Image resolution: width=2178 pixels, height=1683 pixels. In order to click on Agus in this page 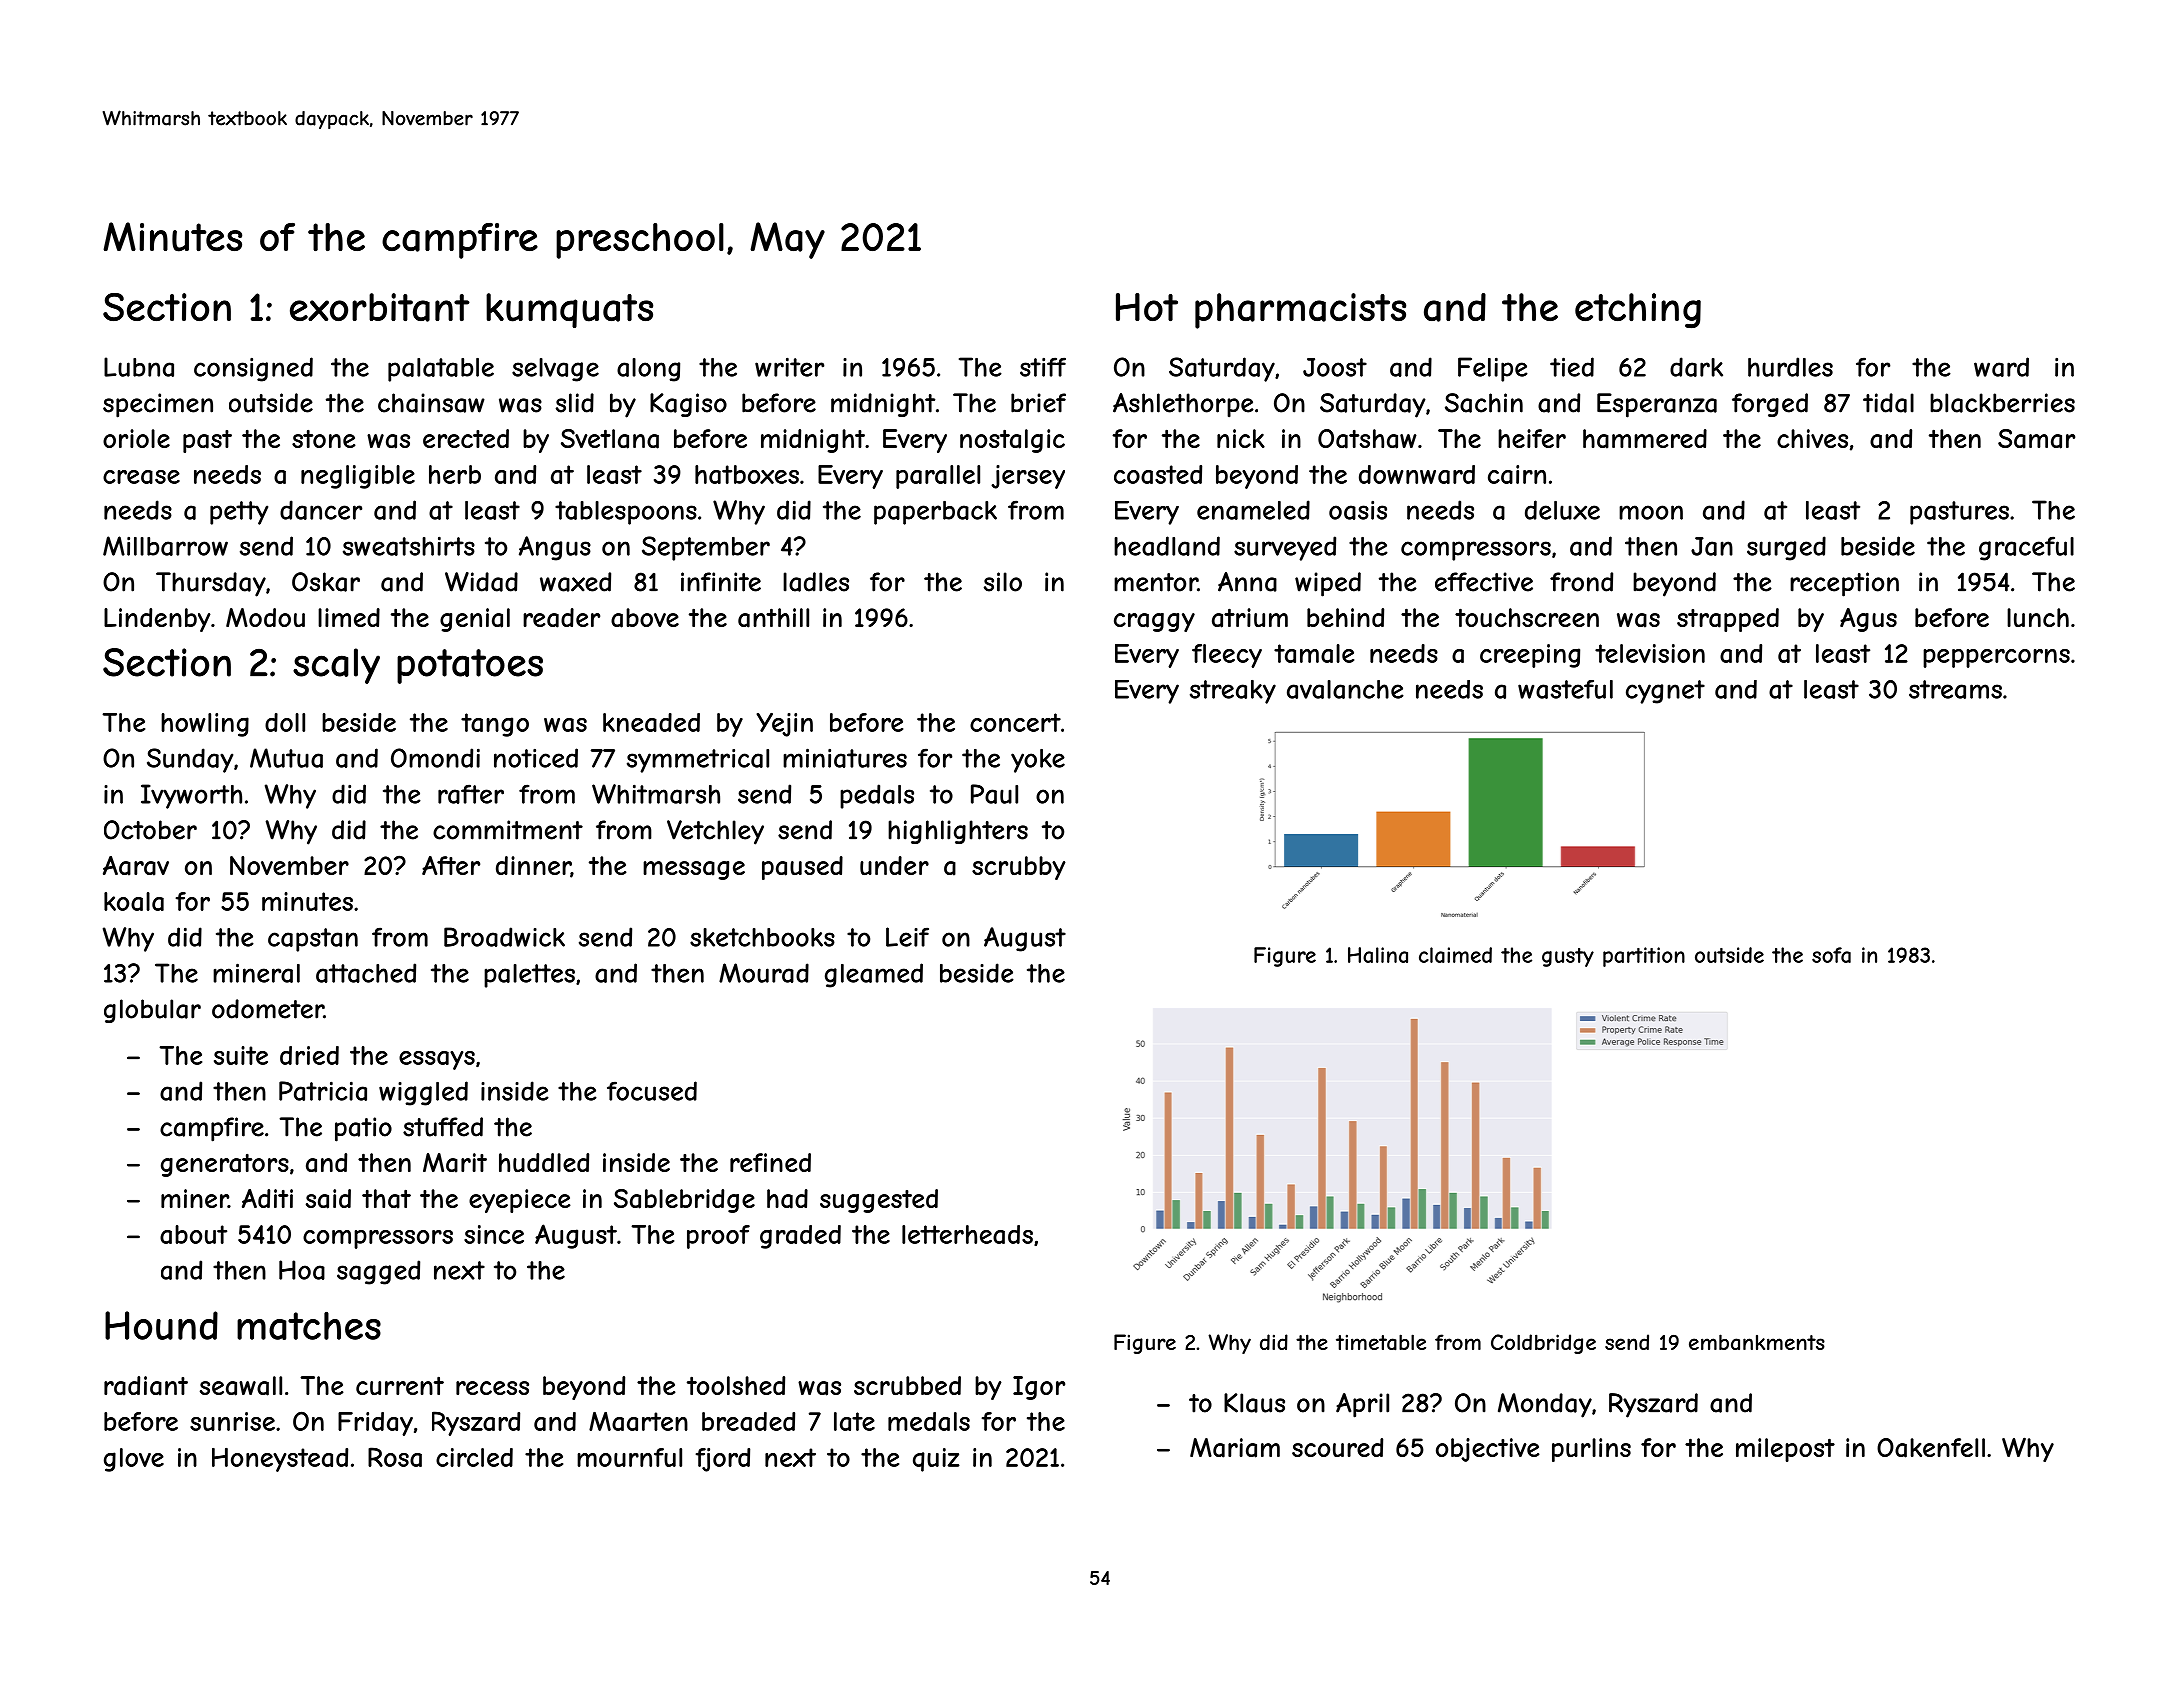, I will do `click(1868, 620)`.
